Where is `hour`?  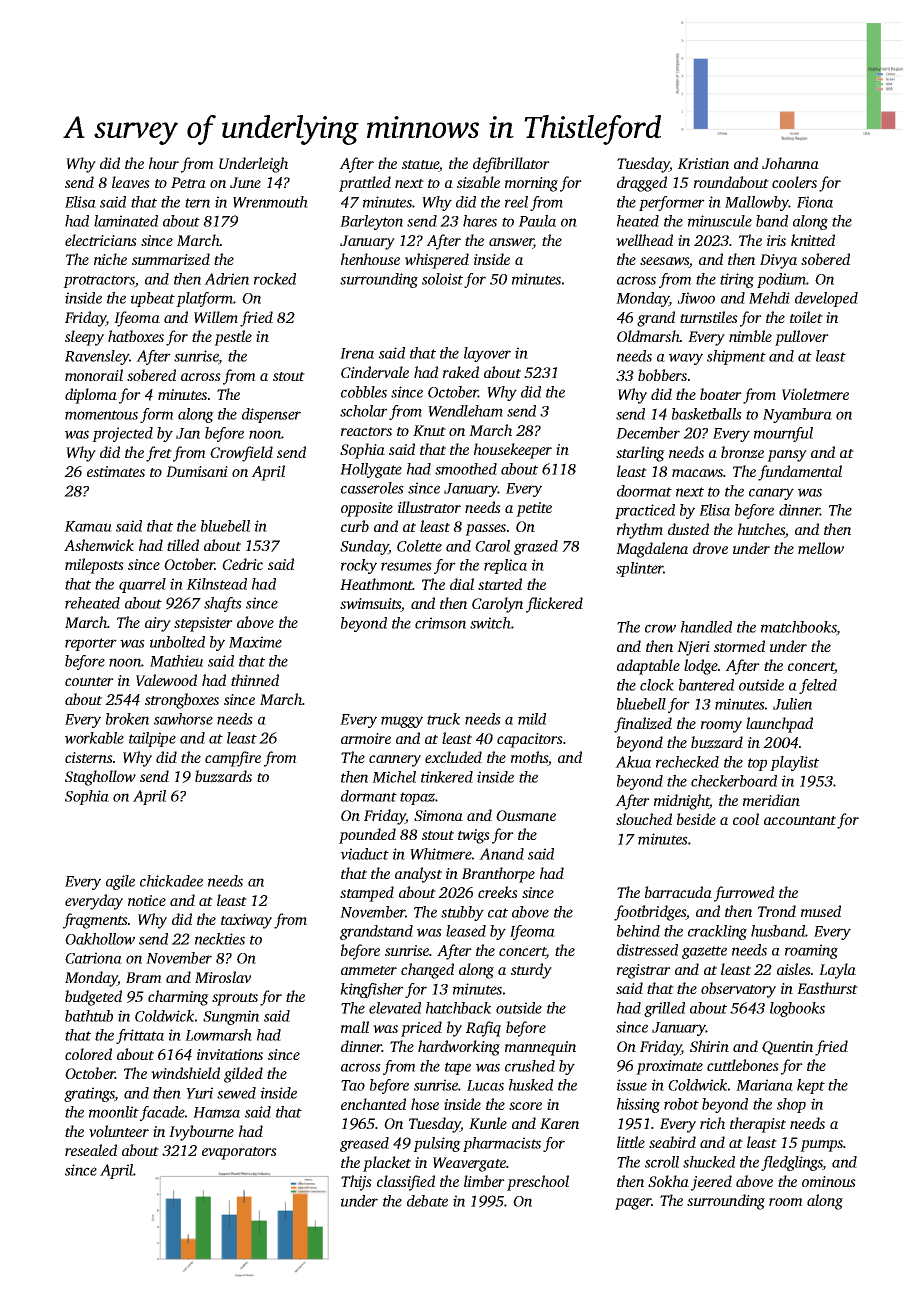 hour is located at coordinates (164, 163).
